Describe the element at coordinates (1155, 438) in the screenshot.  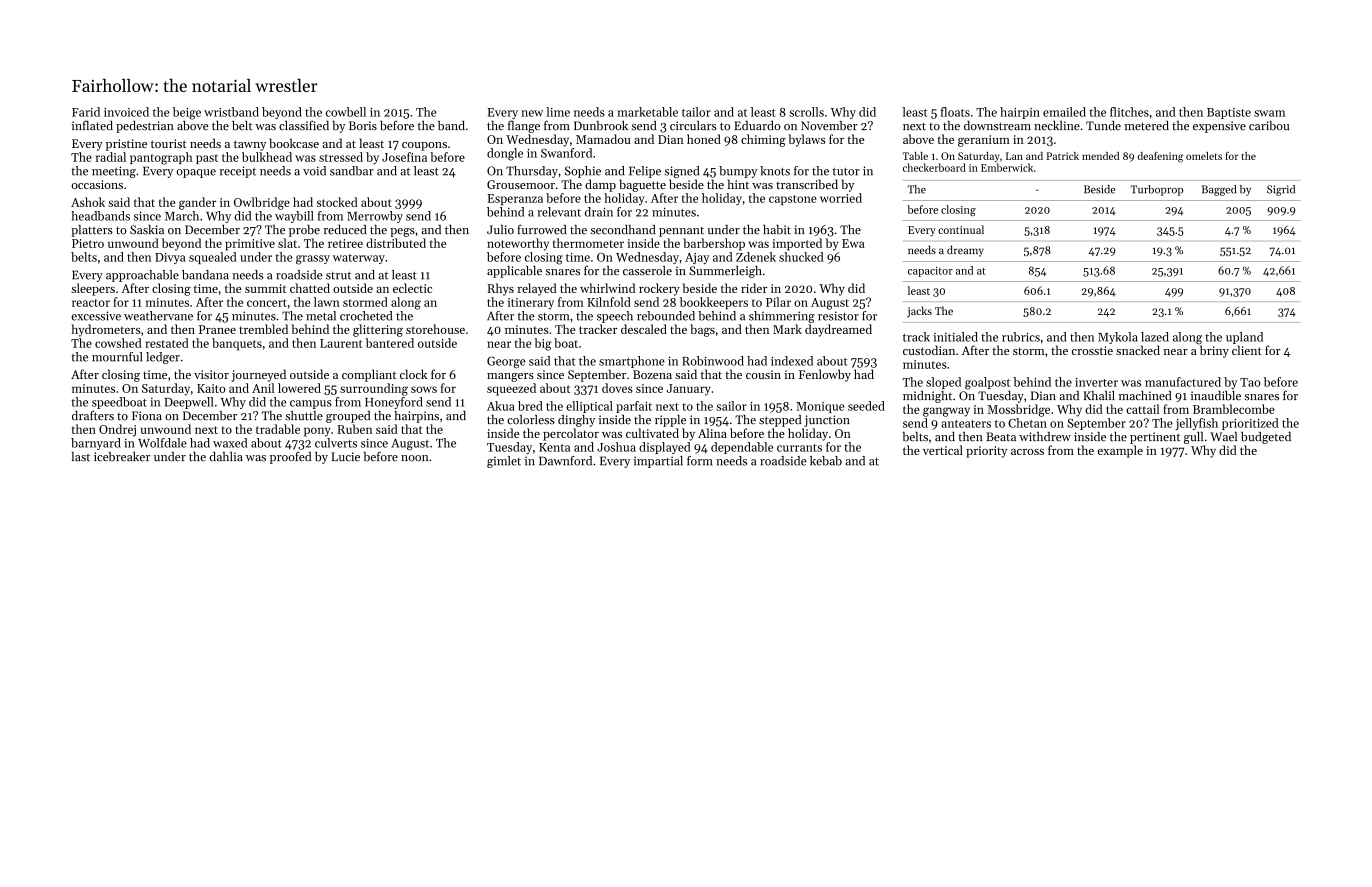
I see `pertinent` at that location.
